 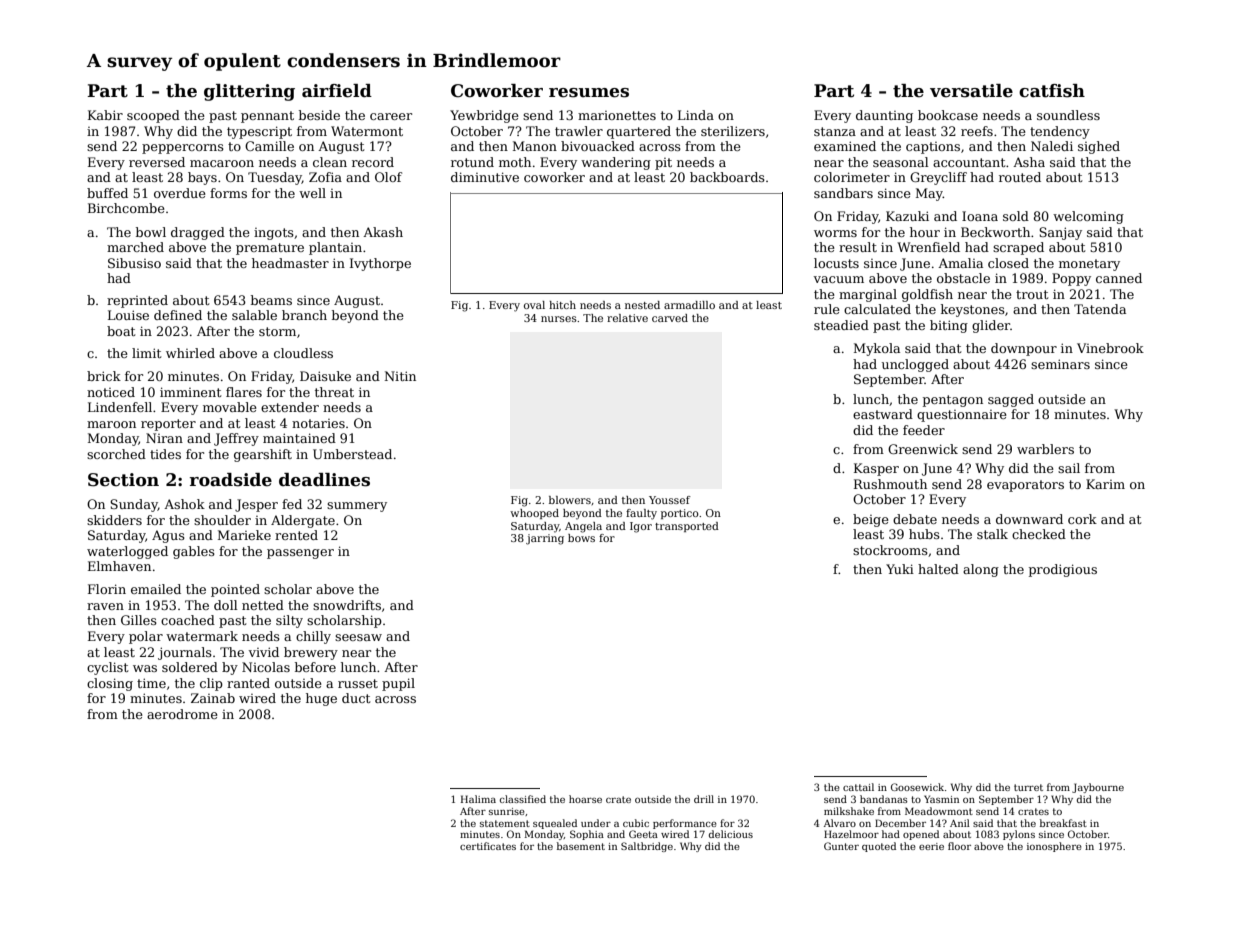 I want to click on Yewbridge, so click(x=484, y=116).
